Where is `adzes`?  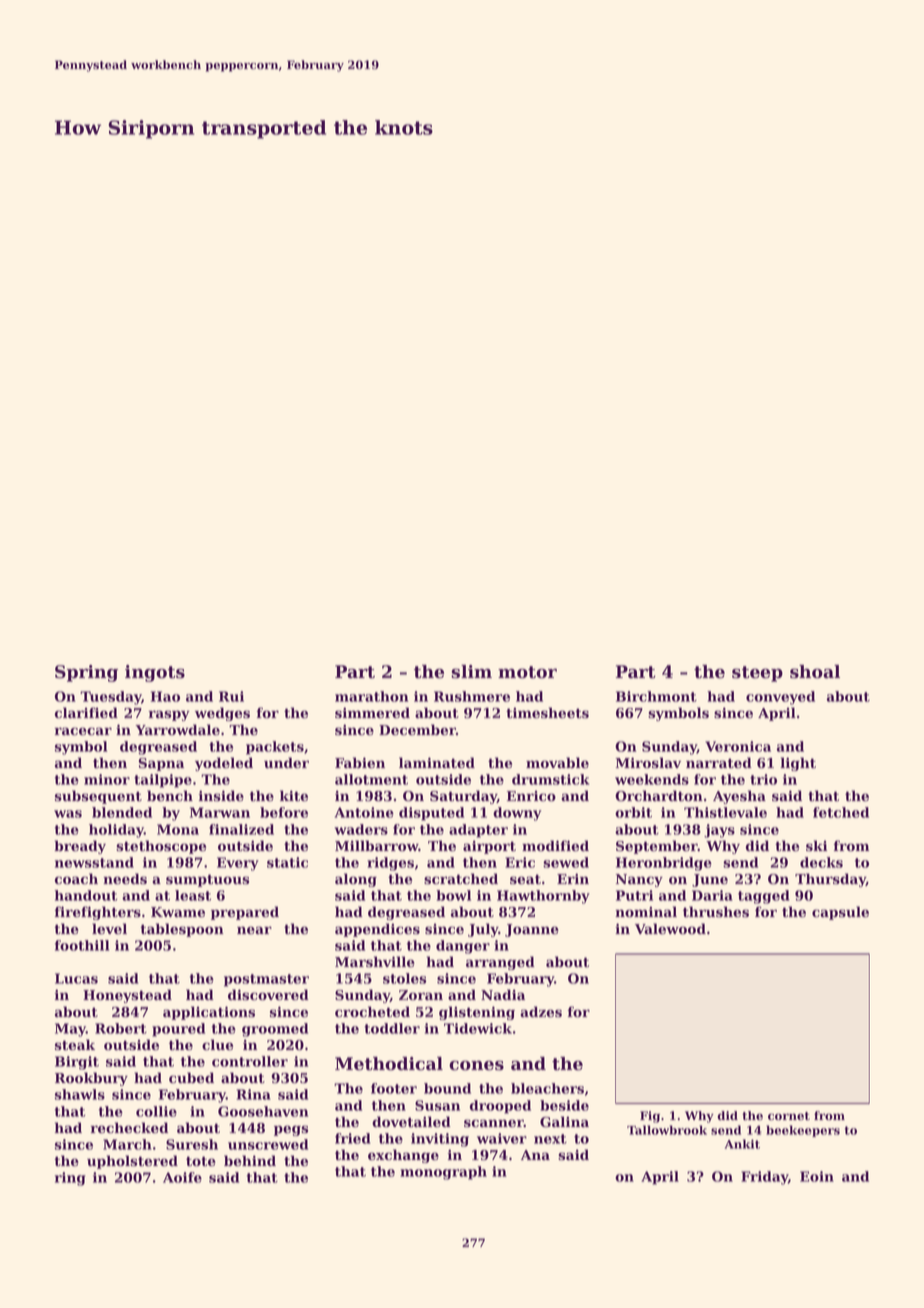 adzes is located at coordinates (541, 1012).
